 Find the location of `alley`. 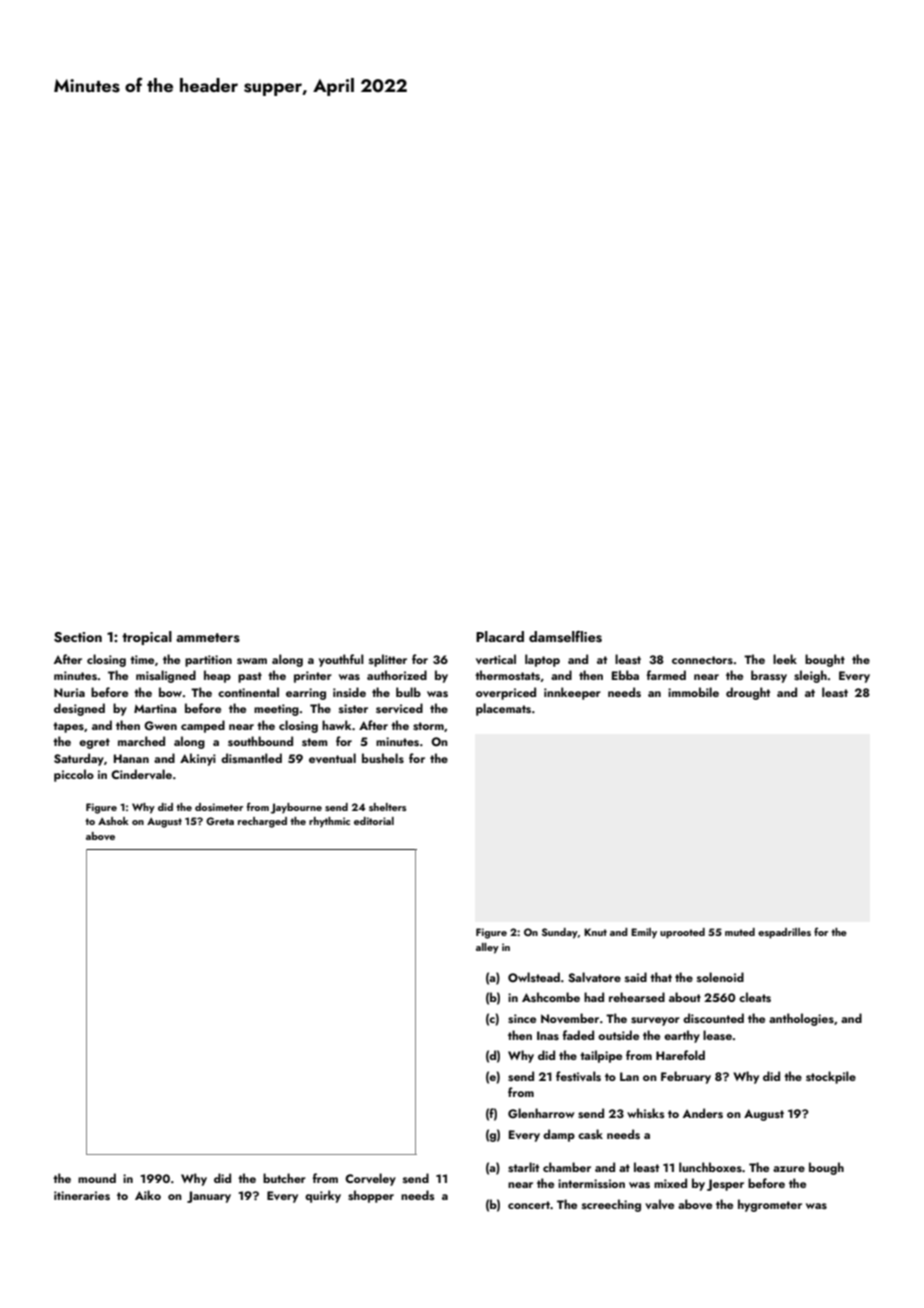

alley is located at coordinates (487, 948).
